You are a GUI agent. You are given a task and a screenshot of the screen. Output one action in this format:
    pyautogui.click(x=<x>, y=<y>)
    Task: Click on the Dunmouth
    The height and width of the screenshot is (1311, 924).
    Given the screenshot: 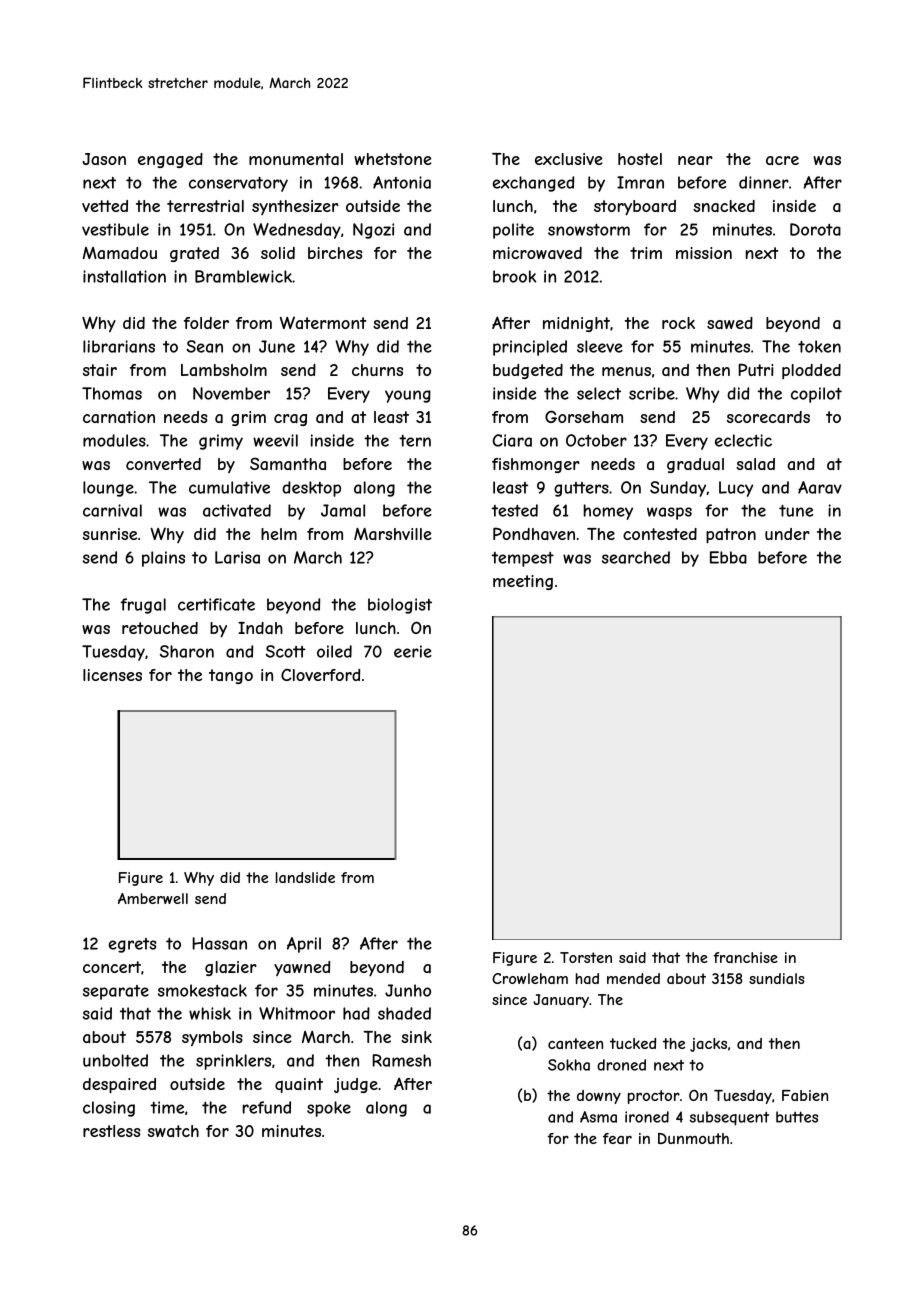 What is the action you would take?
    pyautogui.click(x=693, y=1138)
